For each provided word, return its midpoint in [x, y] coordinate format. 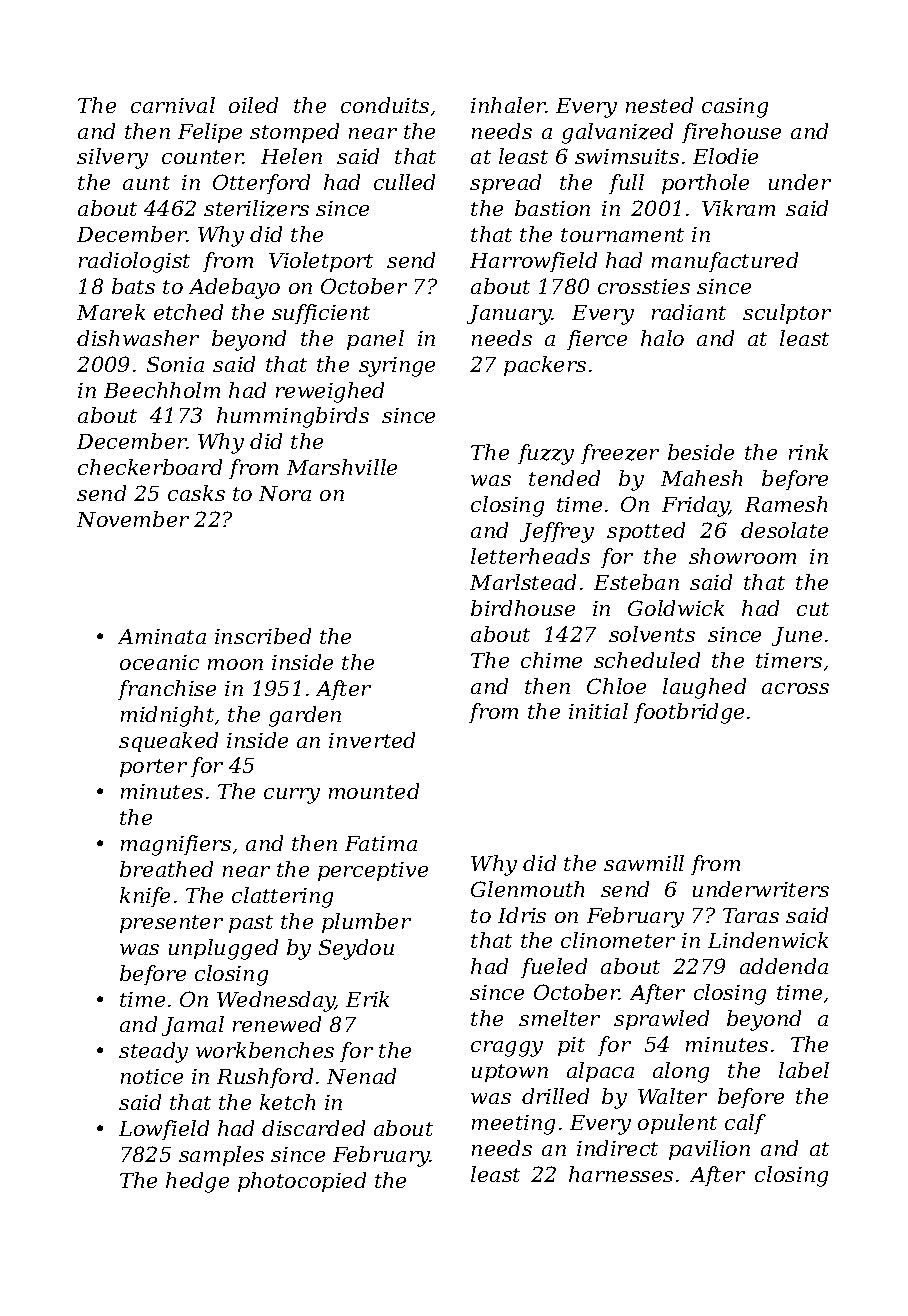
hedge [197, 1182]
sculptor [787, 314]
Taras [751, 915]
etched [188, 312]
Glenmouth [527, 889]
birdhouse [523, 608]
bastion [552, 208]
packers [545, 366]
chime [551, 660]
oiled [253, 105]
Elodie [725, 156]
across [795, 688]
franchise [167, 690]
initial [598, 711]
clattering [282, 897]
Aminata [162, 636]
